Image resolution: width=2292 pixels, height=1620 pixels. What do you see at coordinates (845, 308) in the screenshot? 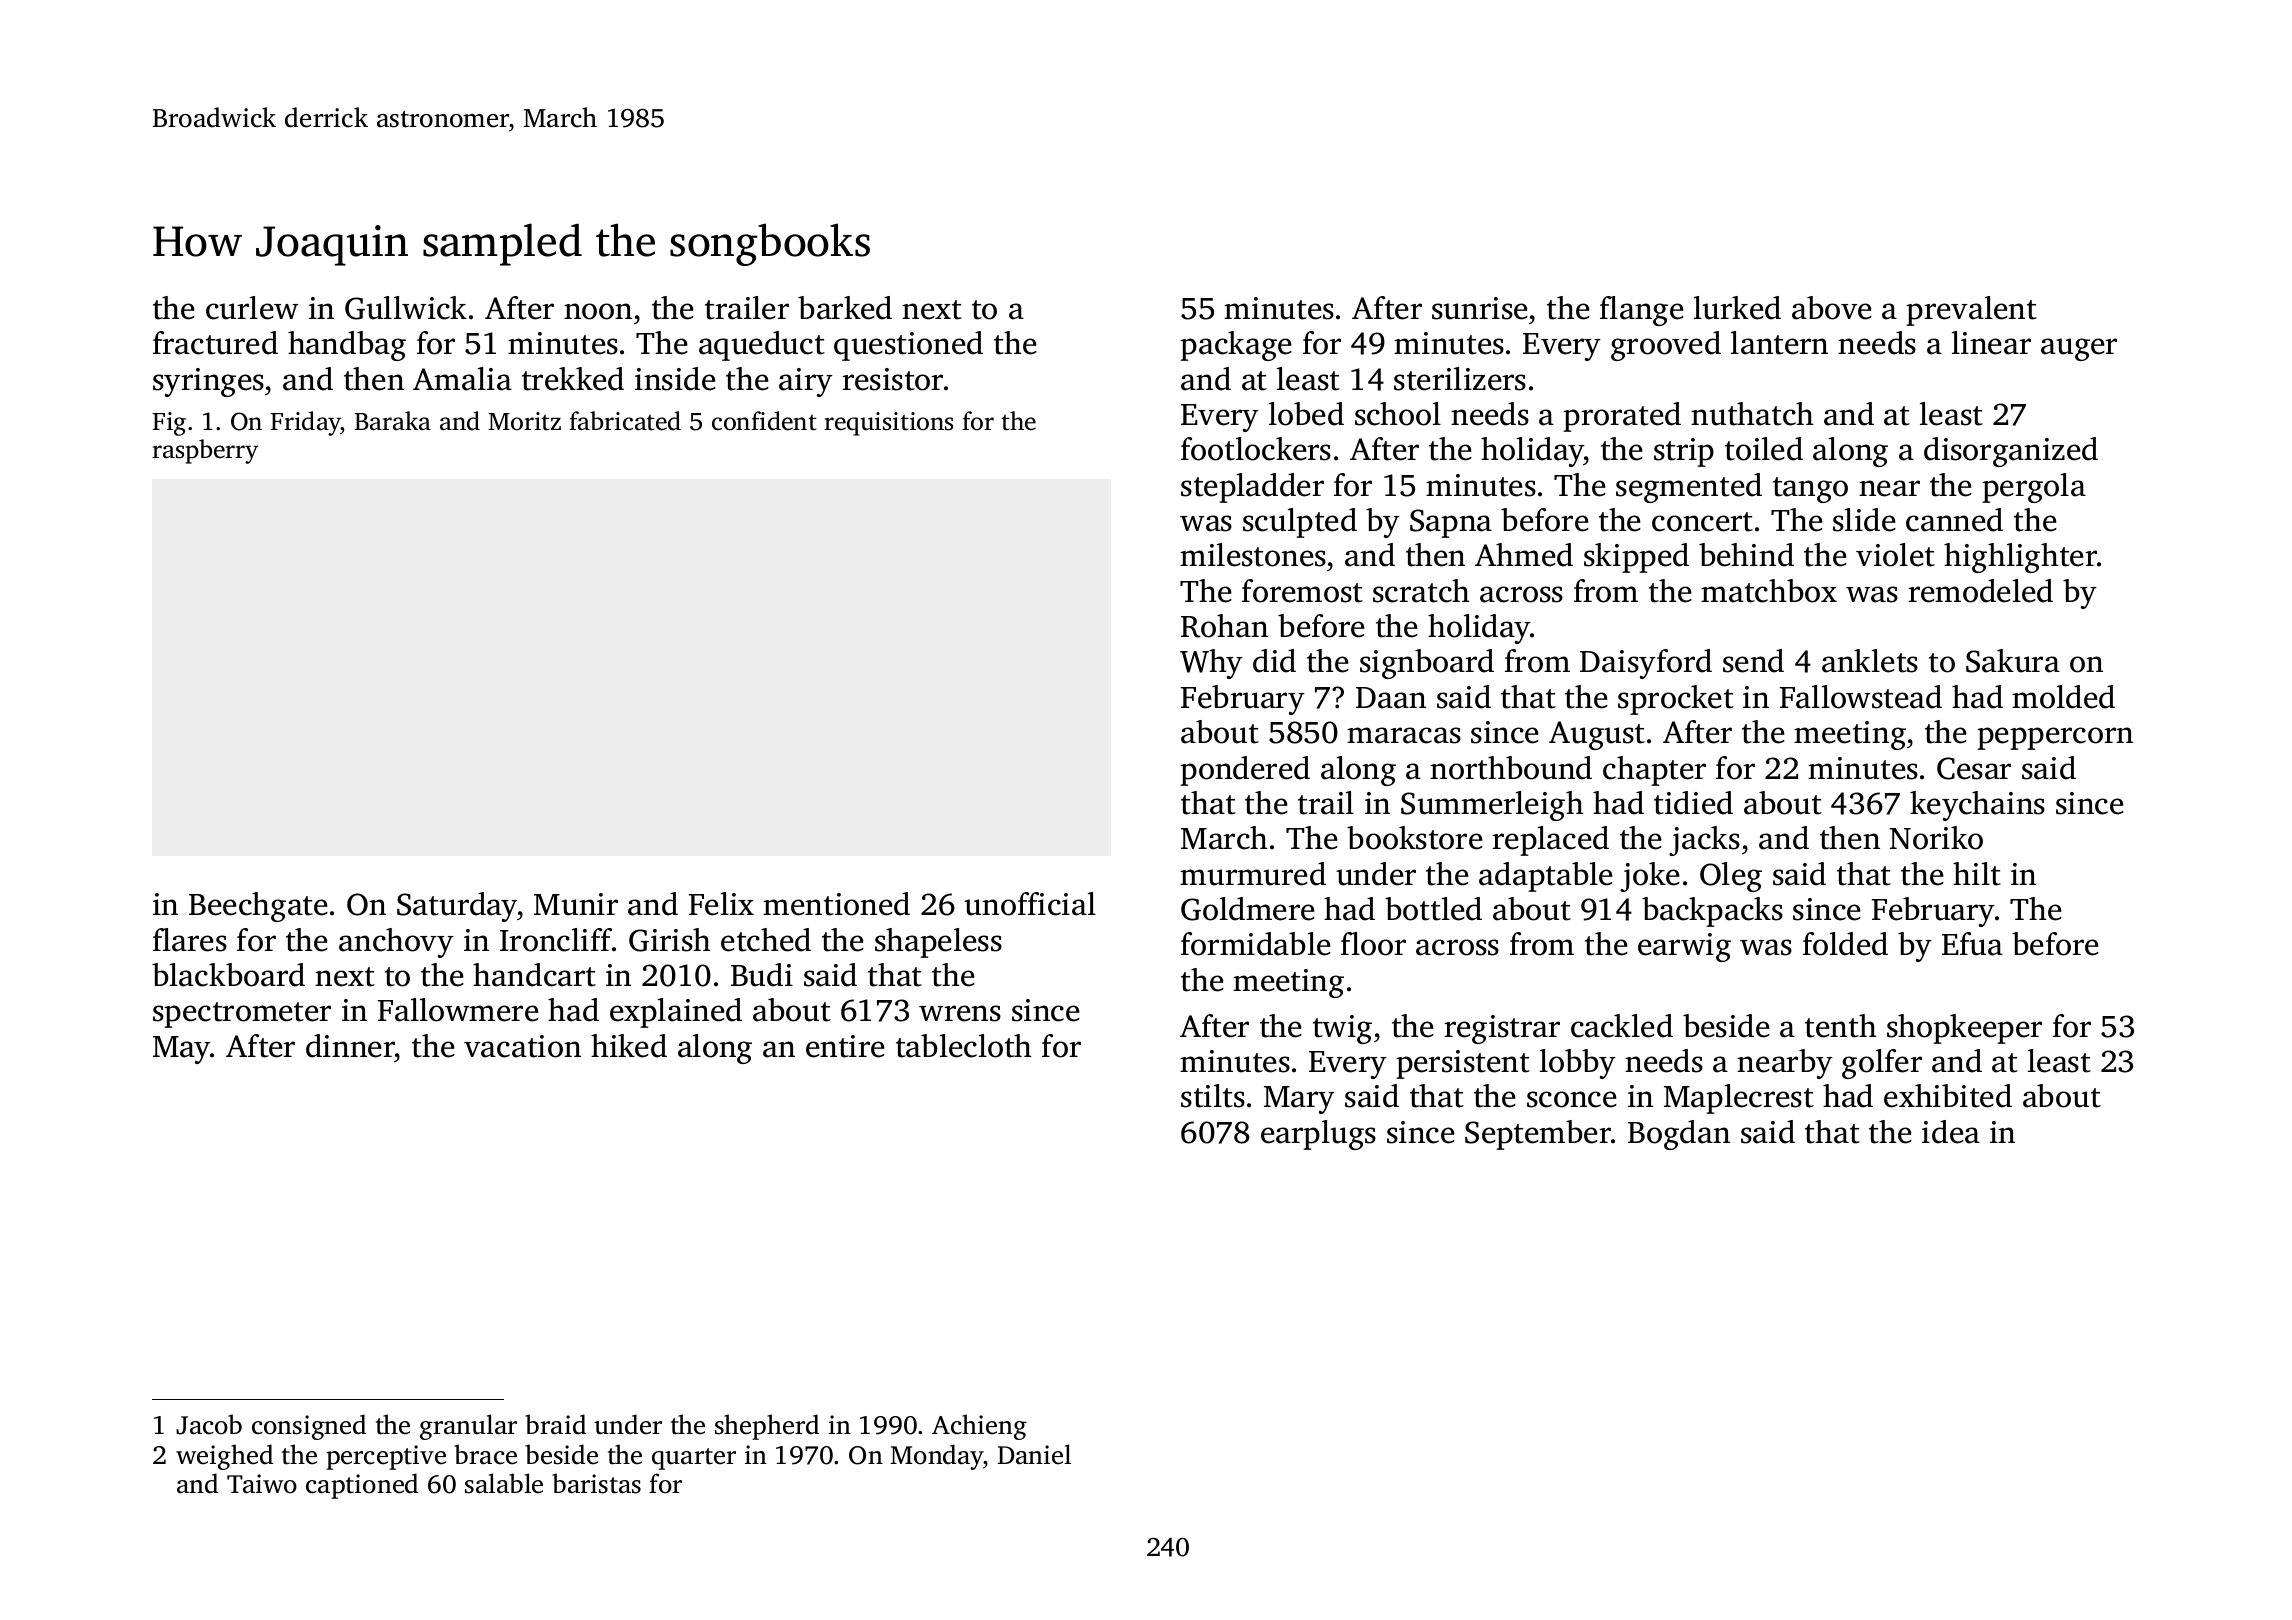
I see `barked` at bounding box center [845, 308].
